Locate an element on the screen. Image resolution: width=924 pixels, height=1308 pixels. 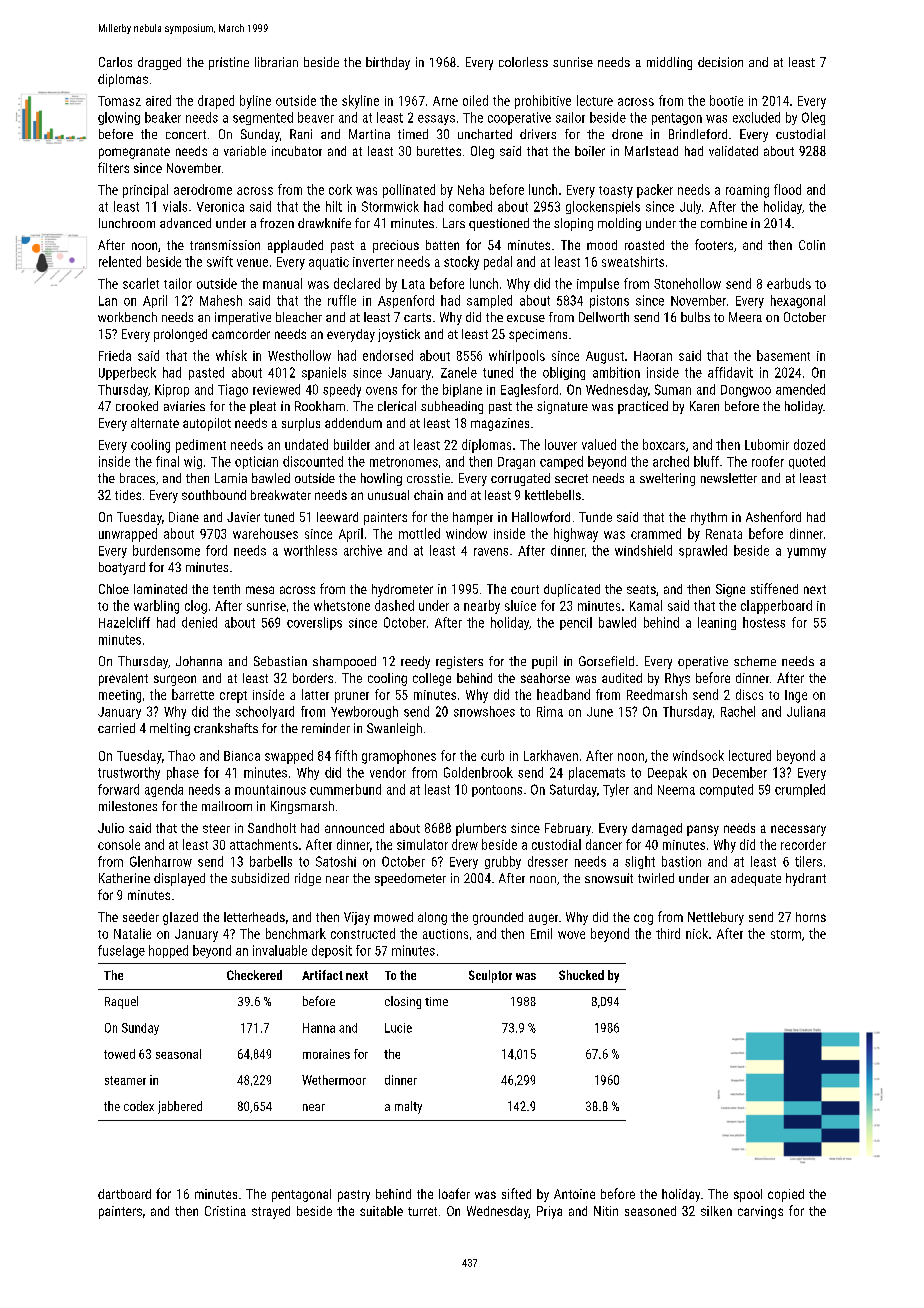
Inge is located at coordinates (796, 696).
